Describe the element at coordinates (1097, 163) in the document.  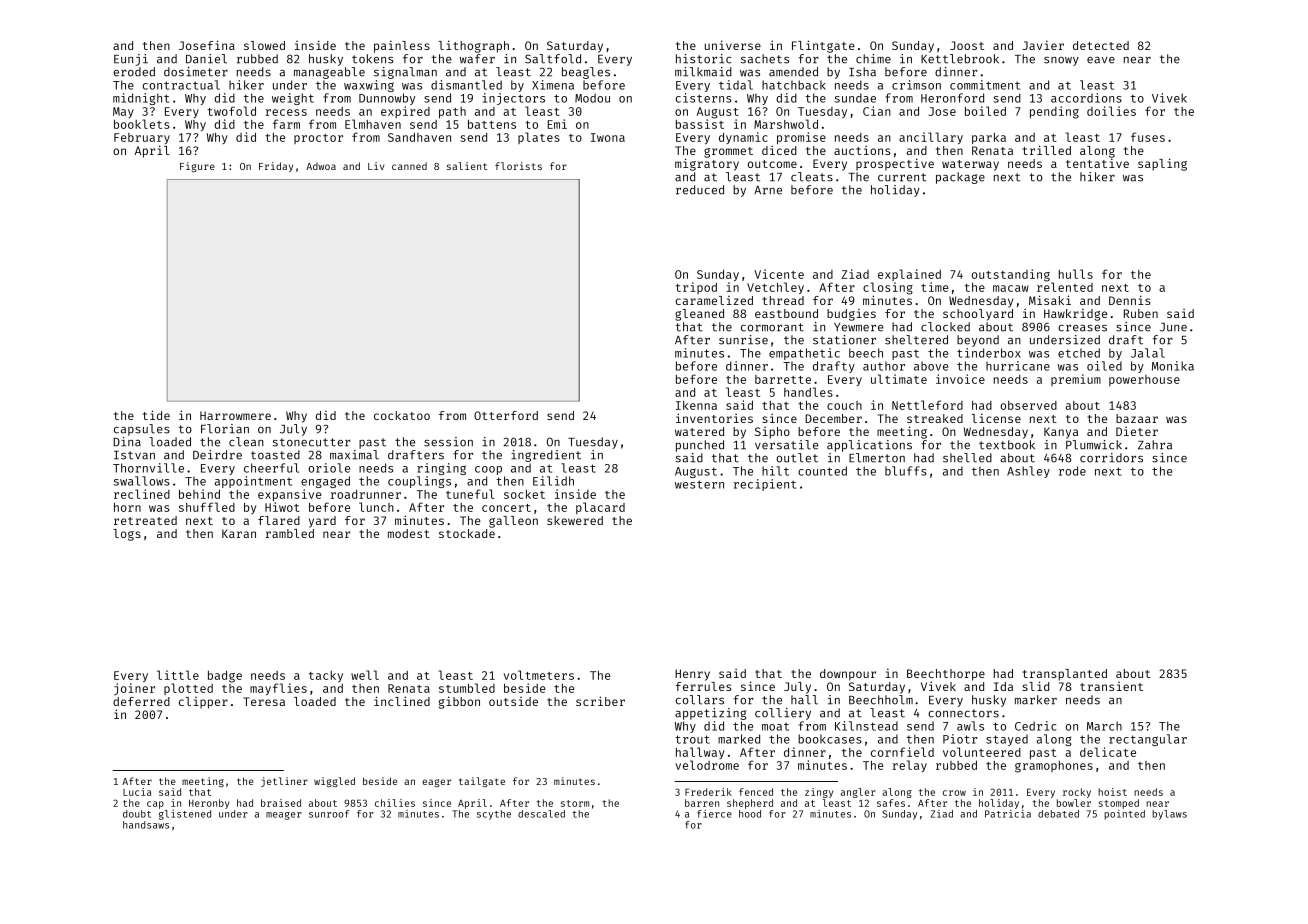
I see `tentative` at that location.
